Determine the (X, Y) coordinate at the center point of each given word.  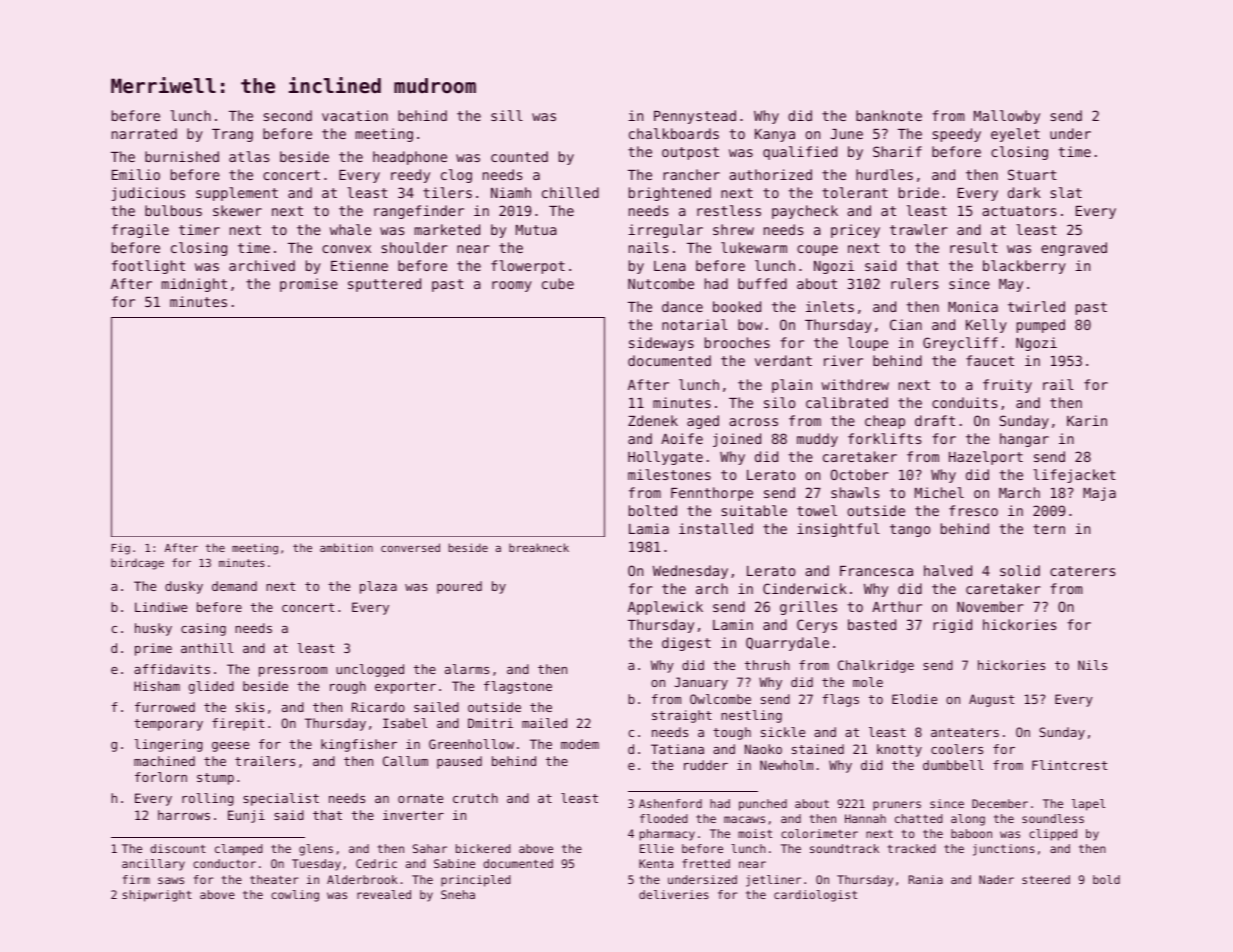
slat (1066, 192)
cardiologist (815, 896)
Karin (1087, 420)
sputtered (384, 285)
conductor (224, 863)
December (1000, 803)
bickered (483, 848)
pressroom (293, 672)
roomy (512, 286)
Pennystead (695, 117)
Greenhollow (471, 744)
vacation (355, 115)
